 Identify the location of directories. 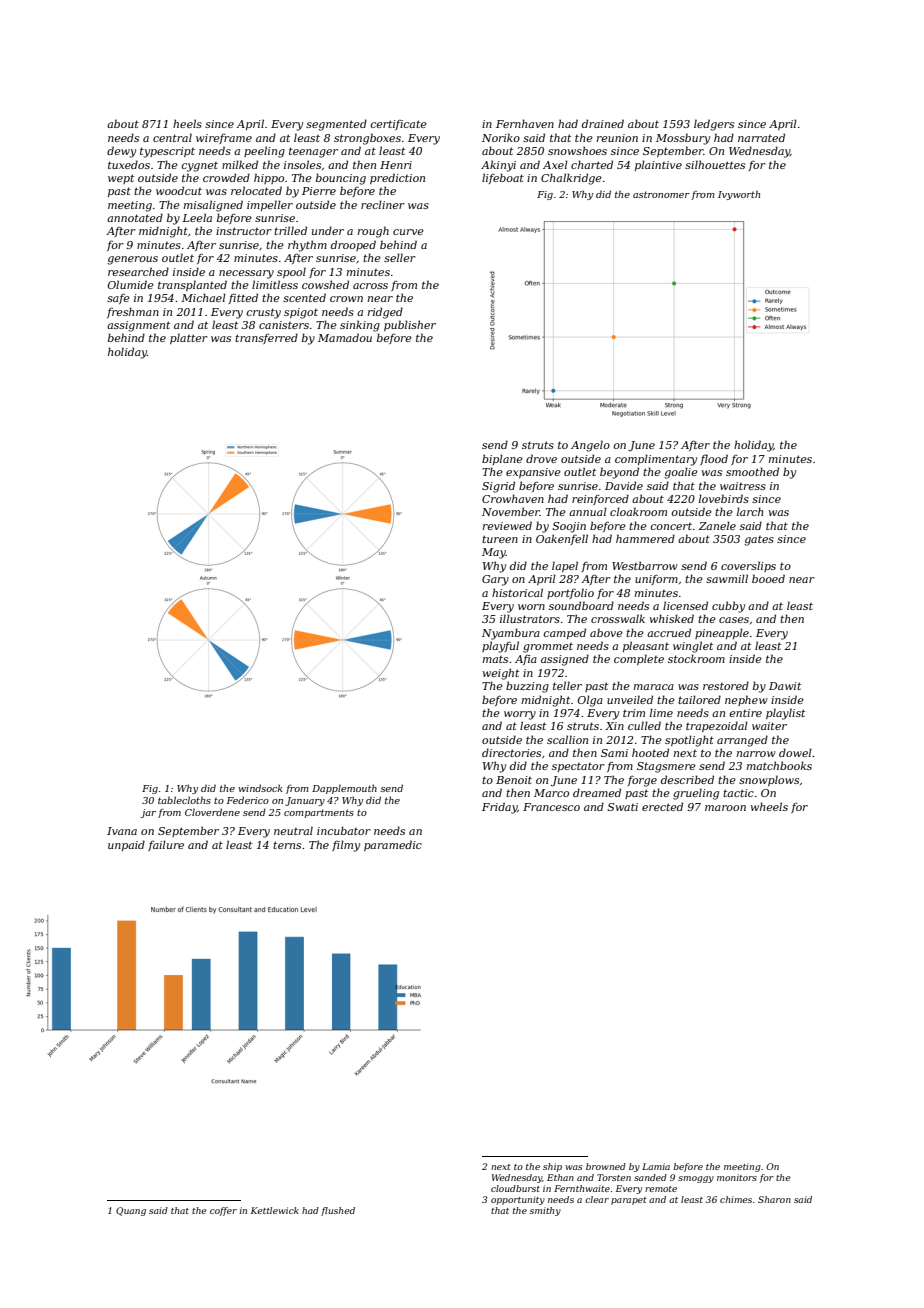
(511, 752).
